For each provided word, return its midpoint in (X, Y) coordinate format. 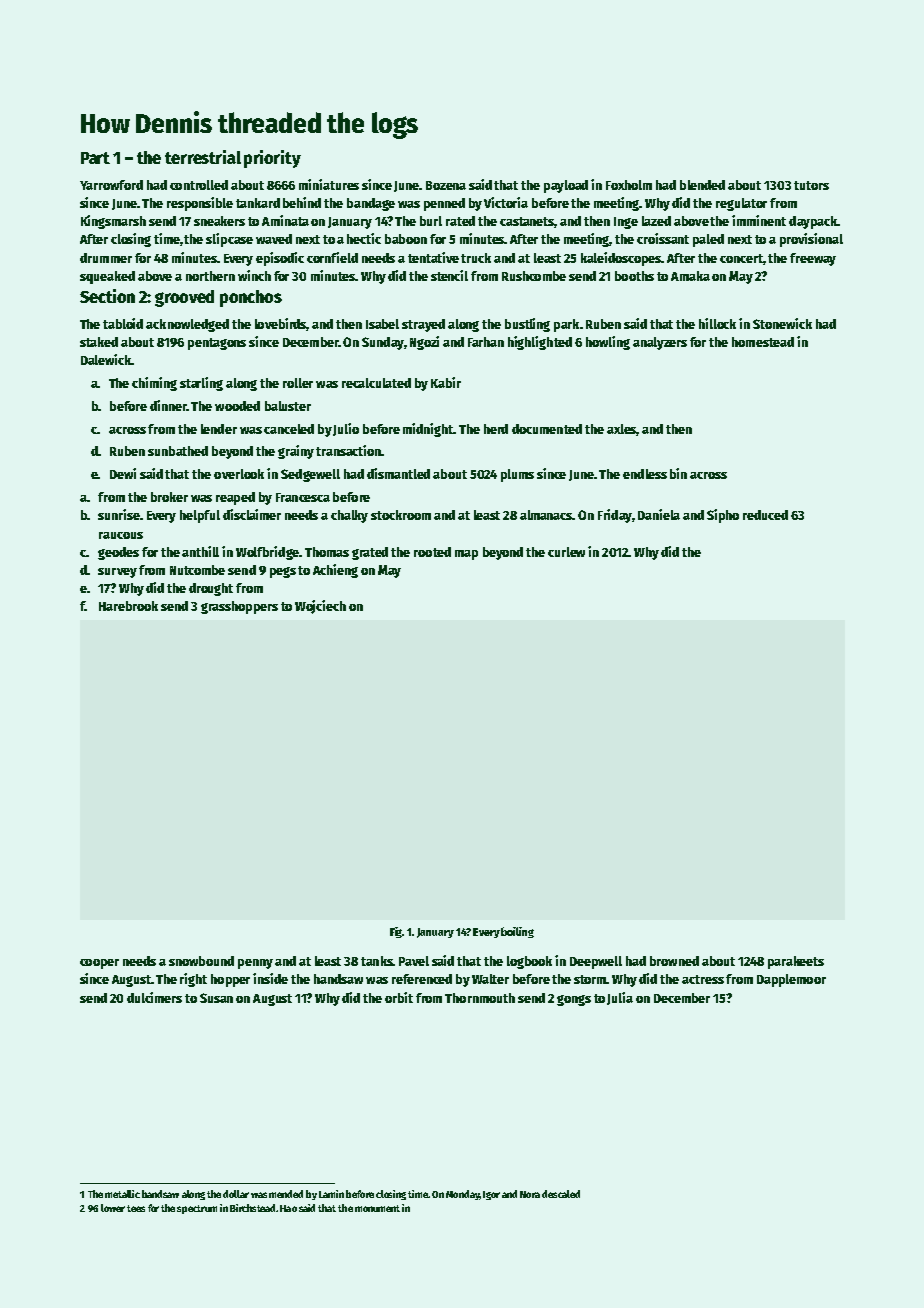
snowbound (201, 961)
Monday (463, 1195)
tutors (811, 185)
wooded (237, 406)
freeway (813, 259)
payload (566, 186)
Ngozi (424, 343)
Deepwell (596, 962)
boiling (517, 932)
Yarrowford (111, 185)
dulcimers (154, 997)
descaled (561, 1194)
